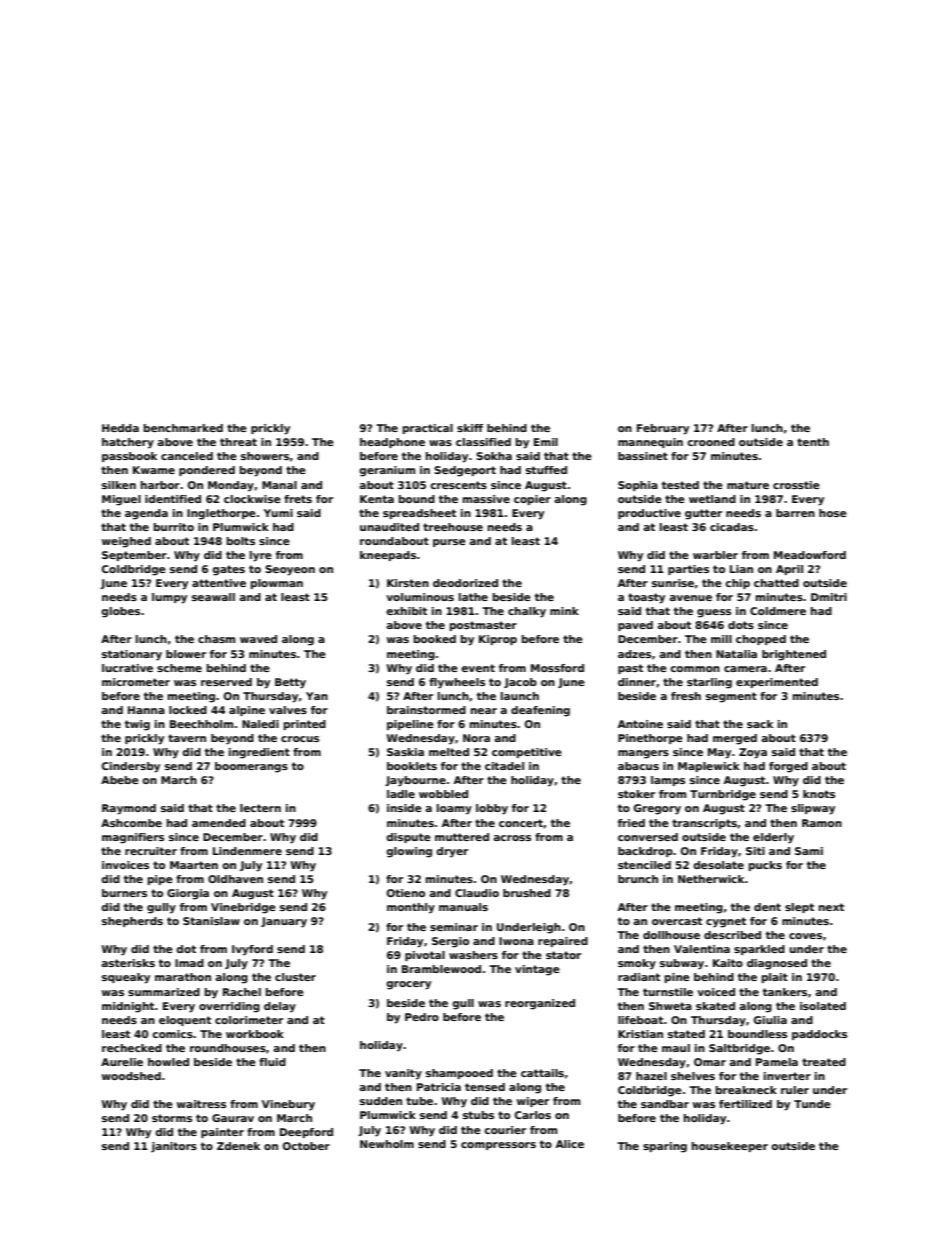 This screenshot has width=952, height=1233. I want to click on seawall, so click(213, 597).
